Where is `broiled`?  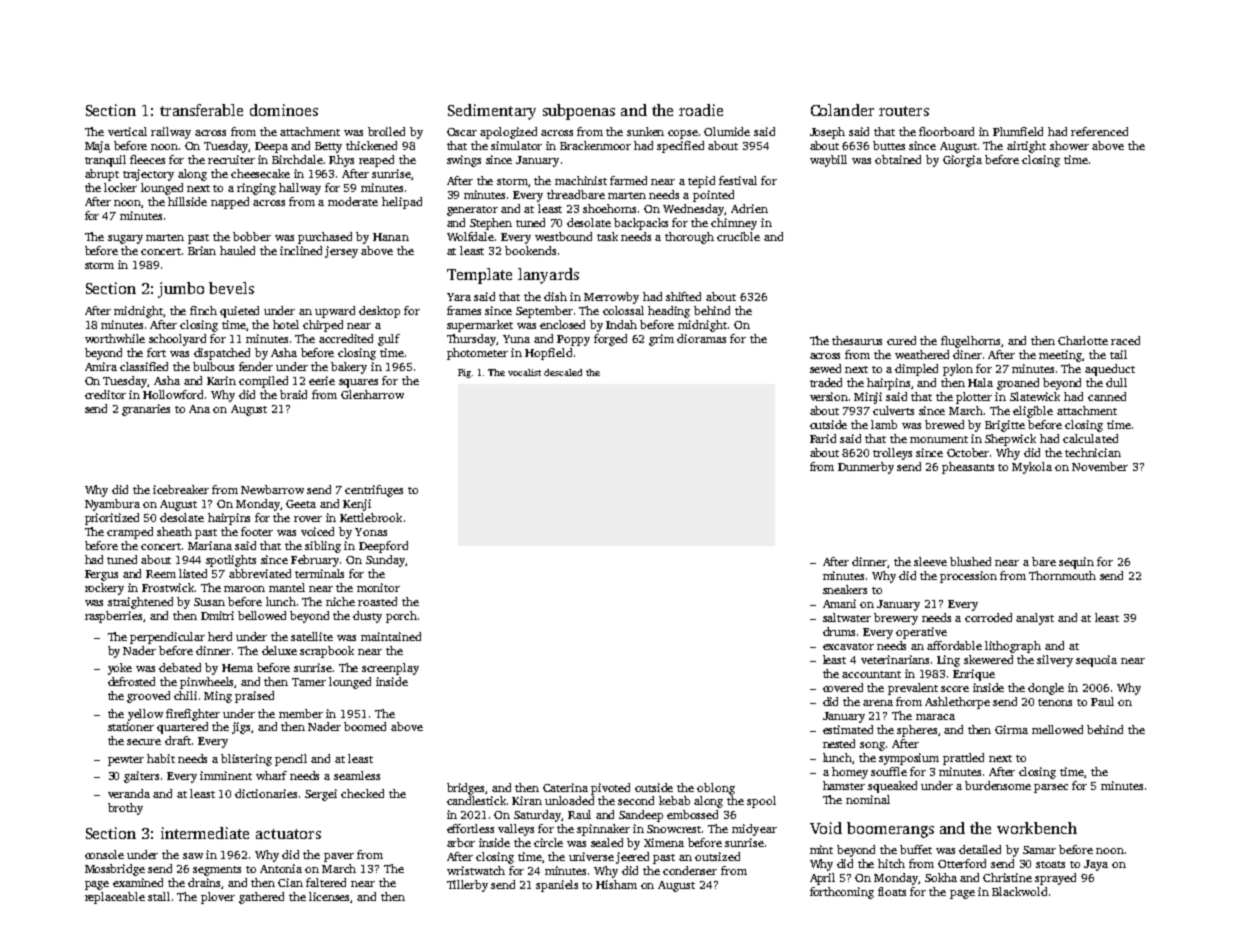 broiled is located at coordinates (386, 131).
